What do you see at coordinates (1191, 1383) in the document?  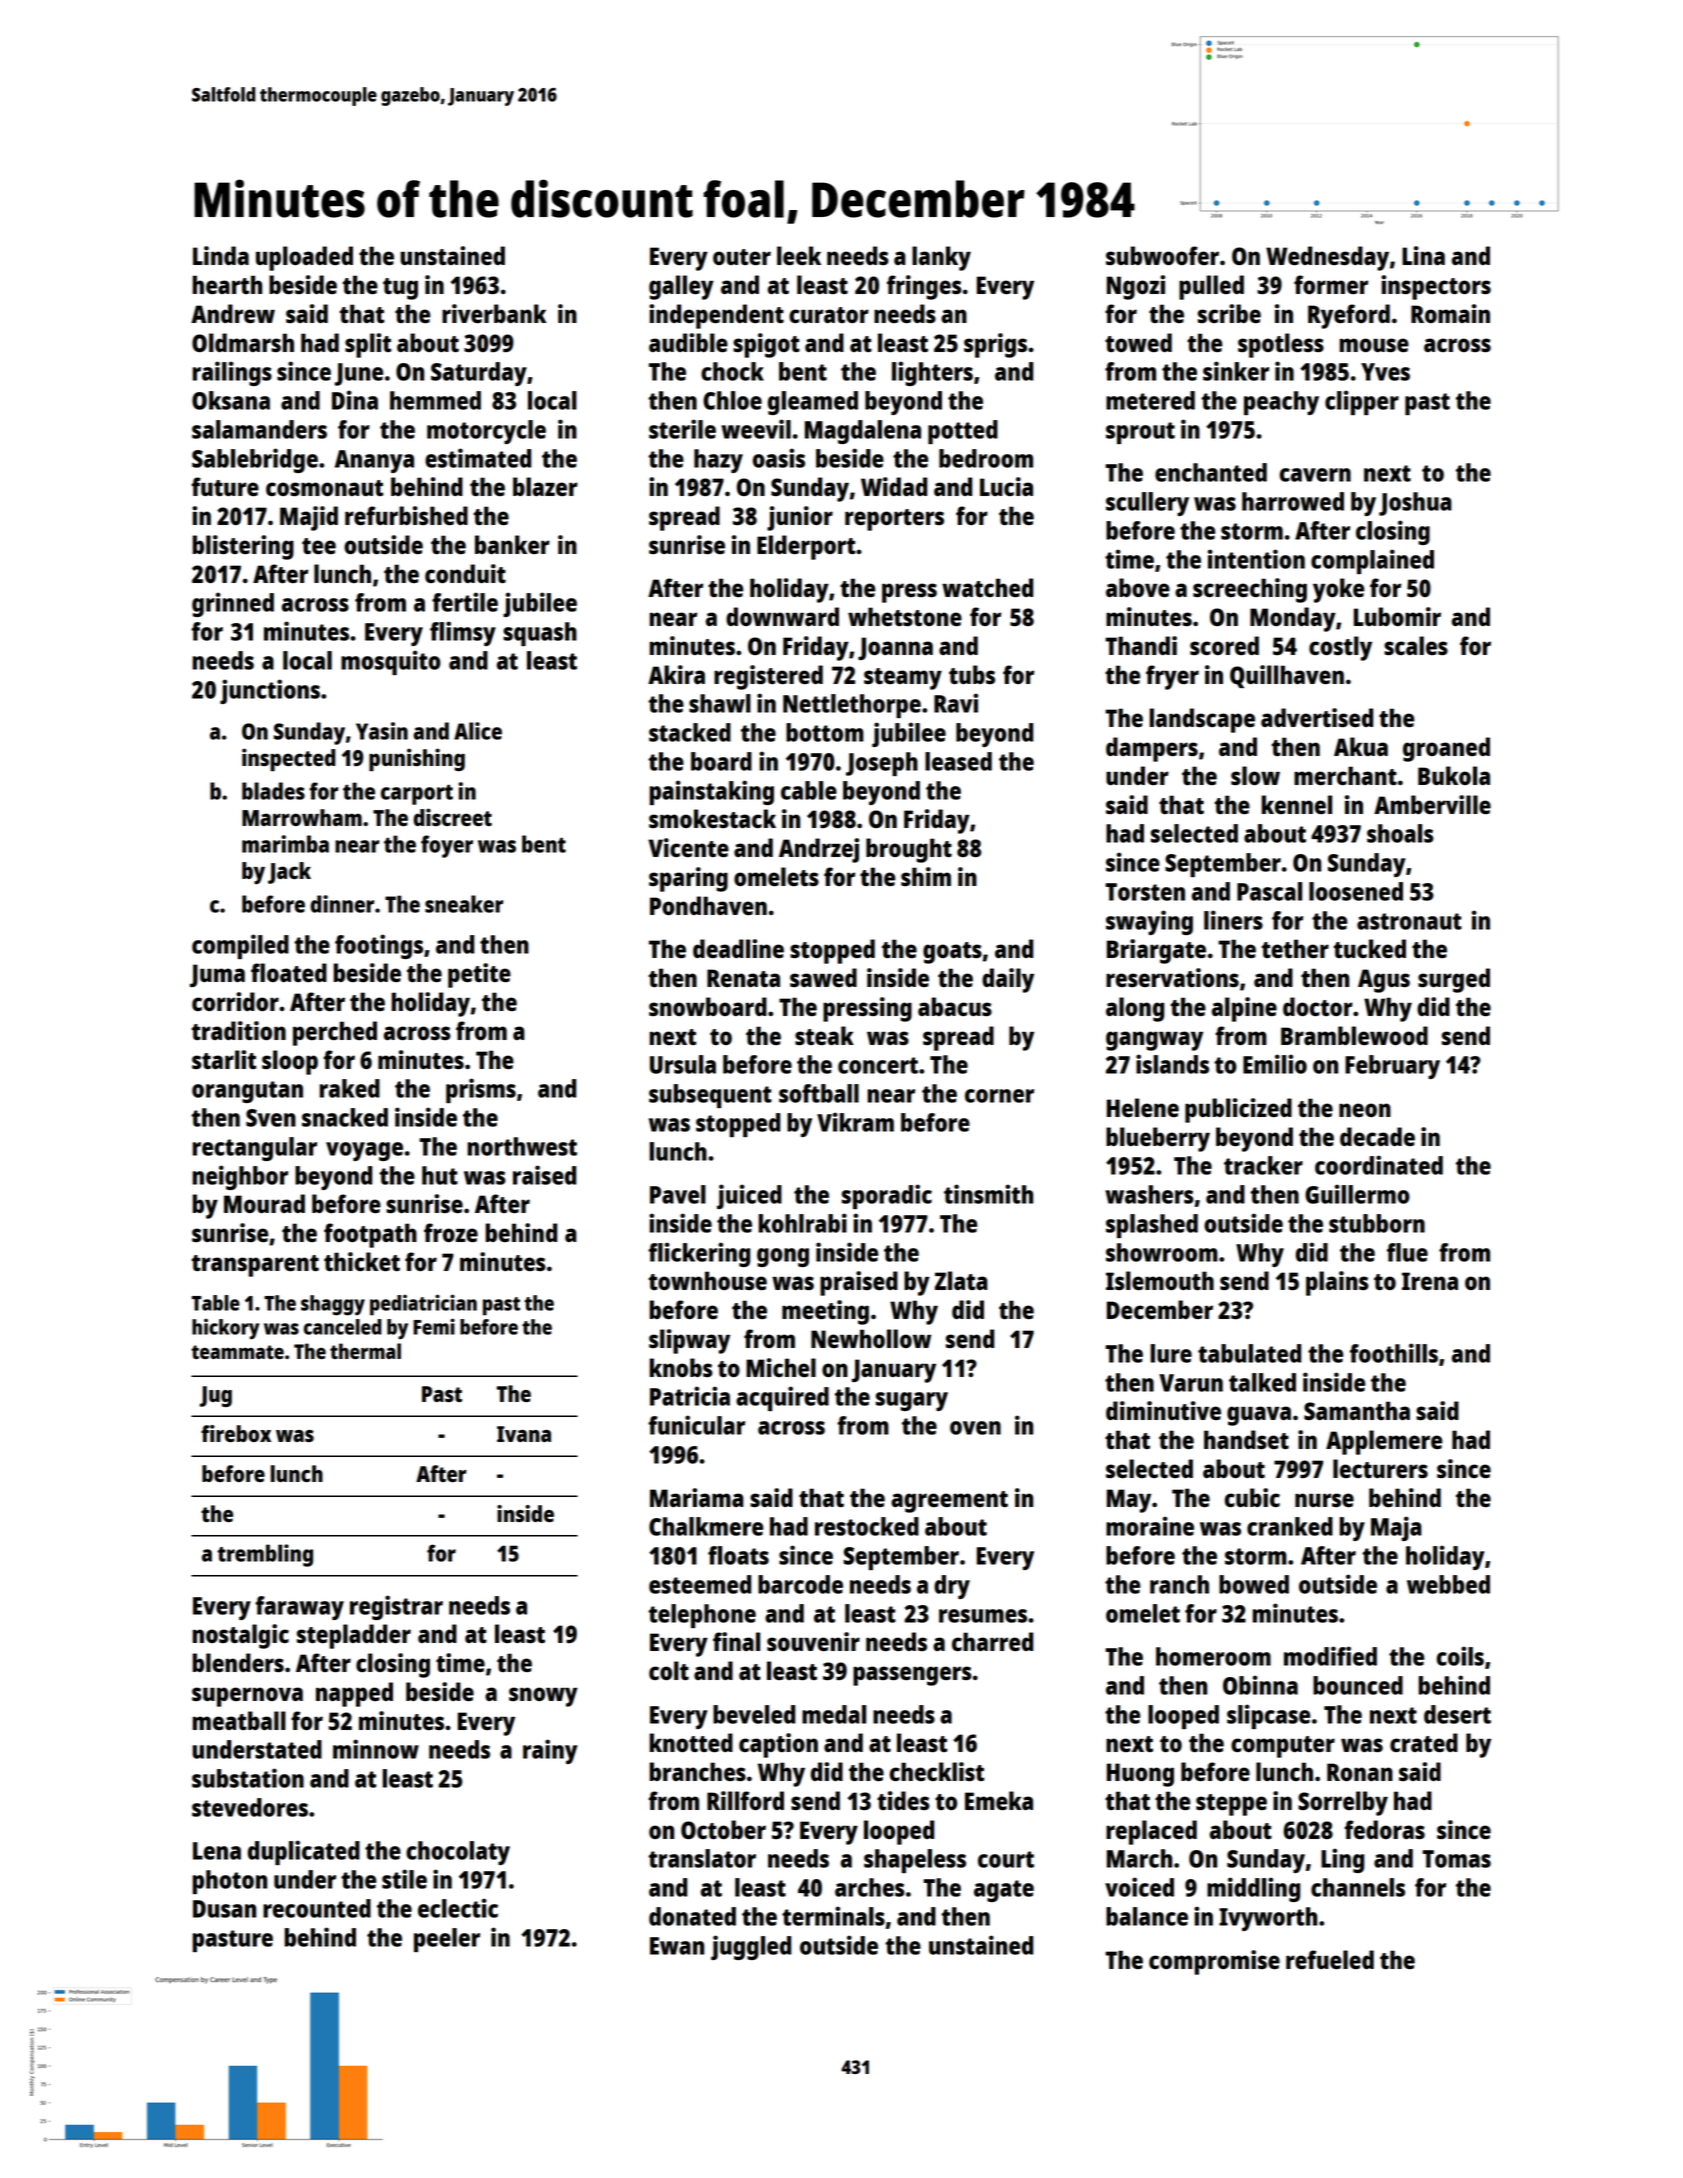 I see `Varun` at bounding box center [1191, 1383].
